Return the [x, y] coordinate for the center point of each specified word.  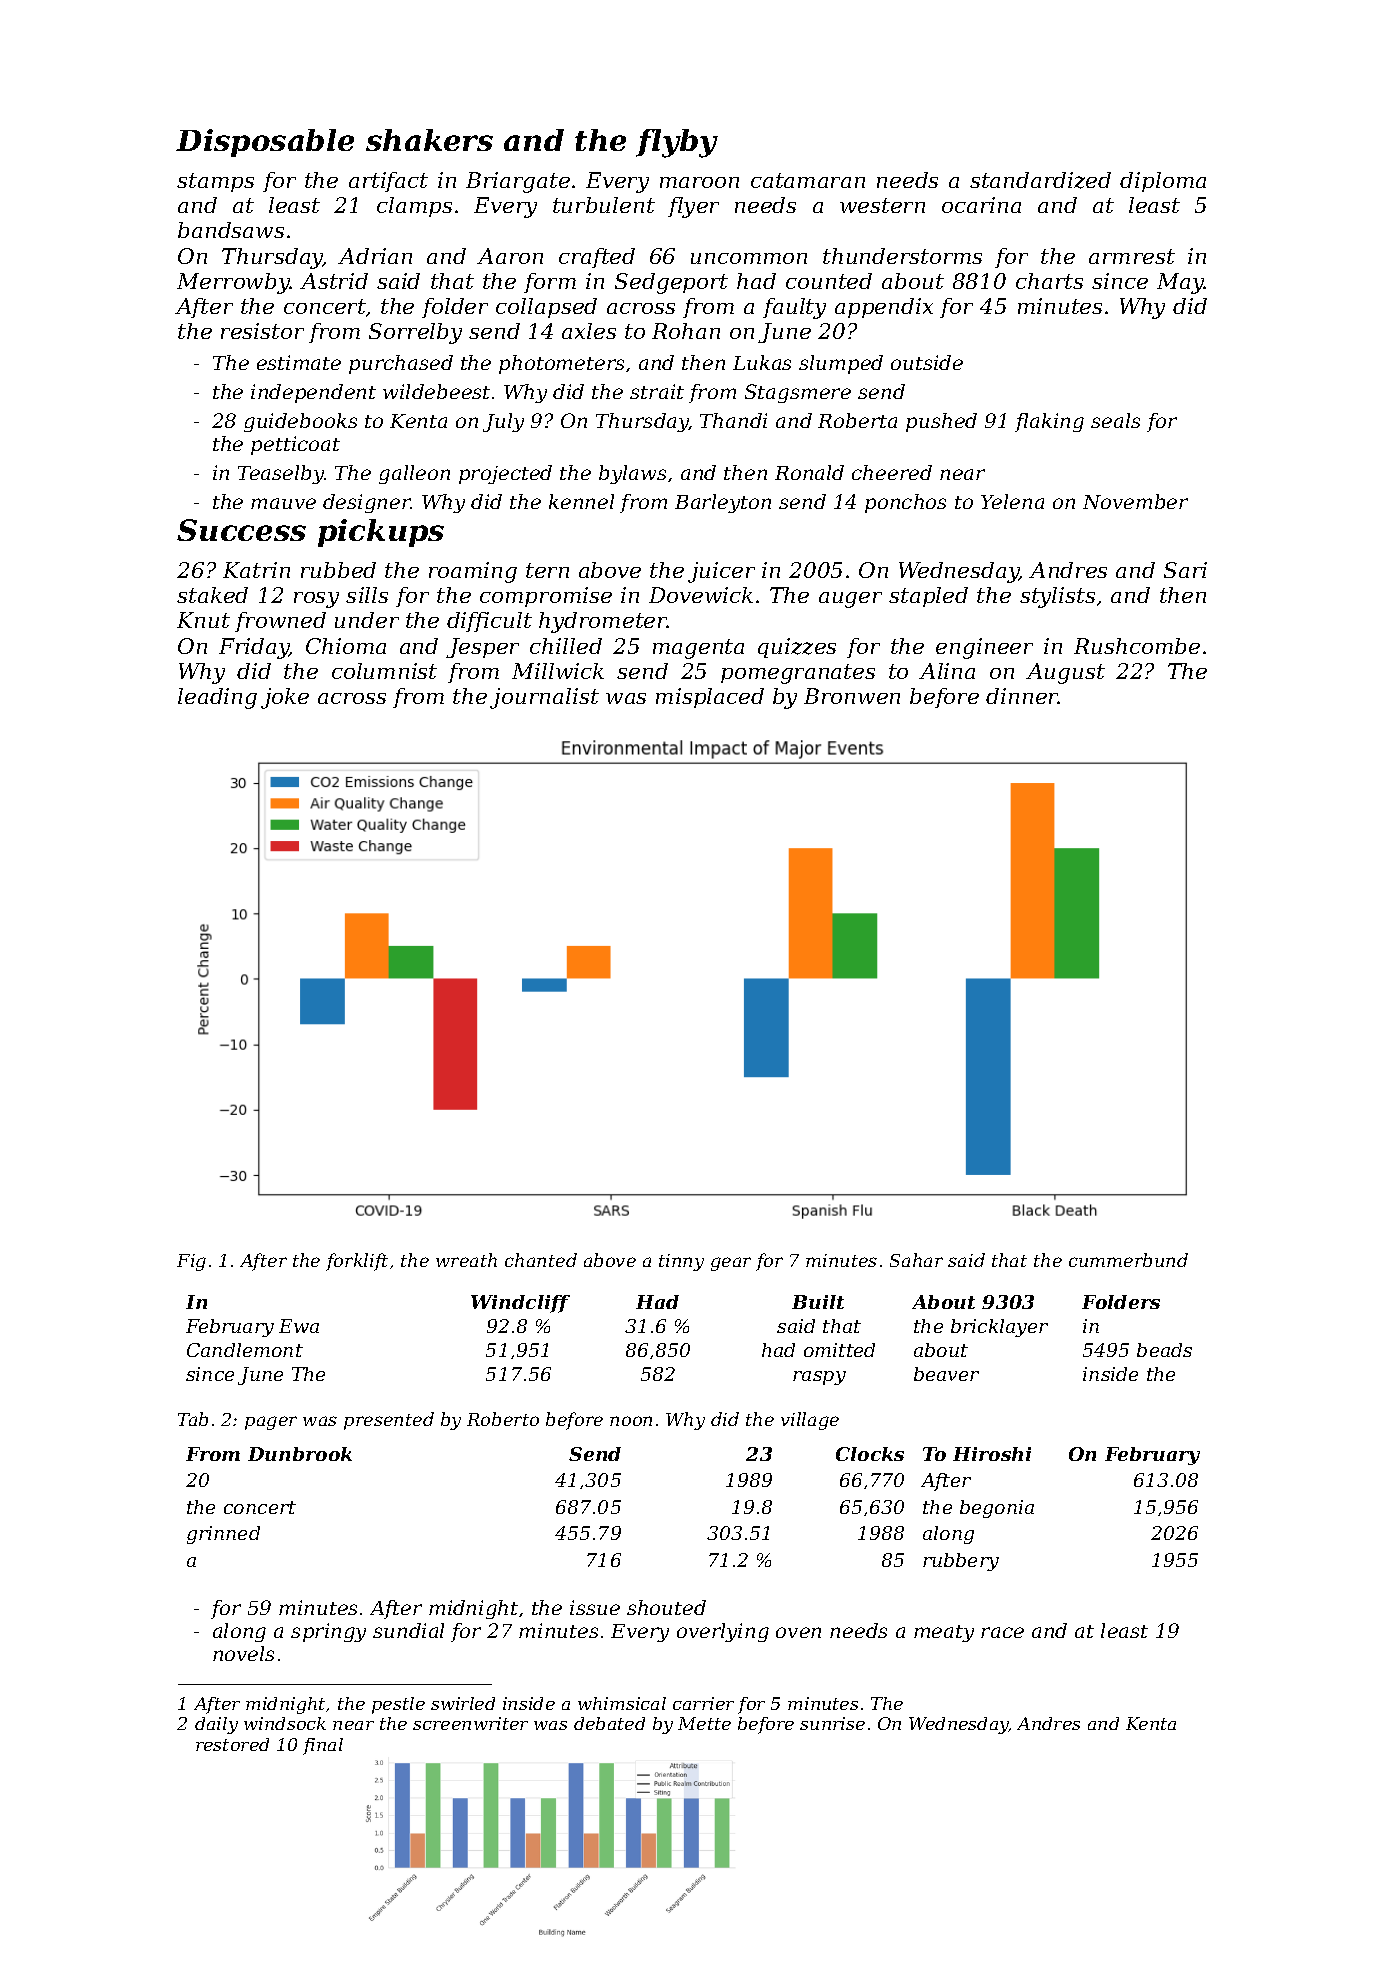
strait [657, 391]
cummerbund [1128, 1260]
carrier [703, 1703]
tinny [681, 1262]
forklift [357, 1262]
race [1002, 1632]
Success [241, 530]
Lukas [762, 362]
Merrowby [233, 283]
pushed [941, 422]
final [323, 1746]
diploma [1163, 182]
